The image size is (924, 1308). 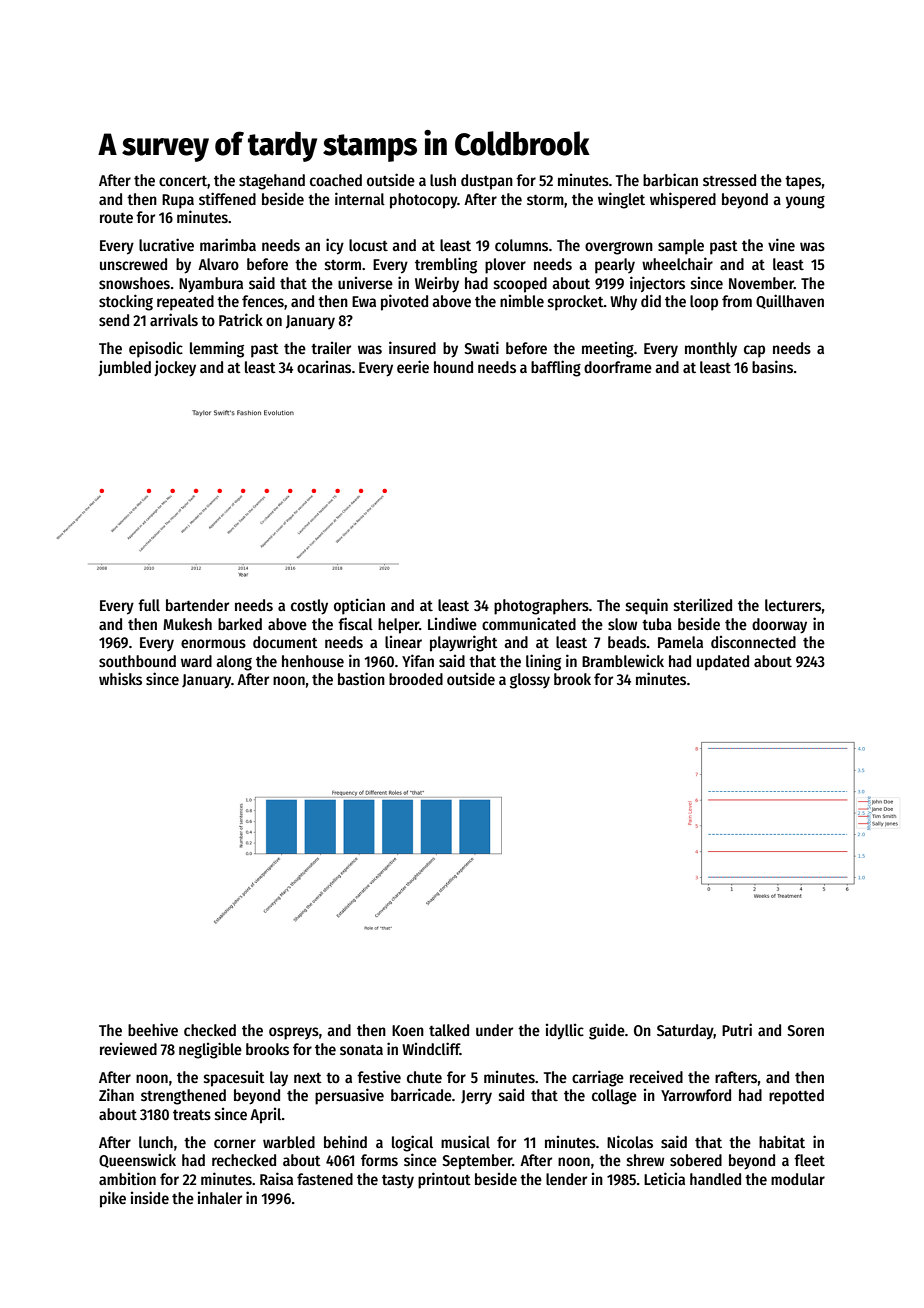 What do you see at coordinates (120, 678) in the page?
I see `whisks` at bounding box center [120, 678].
